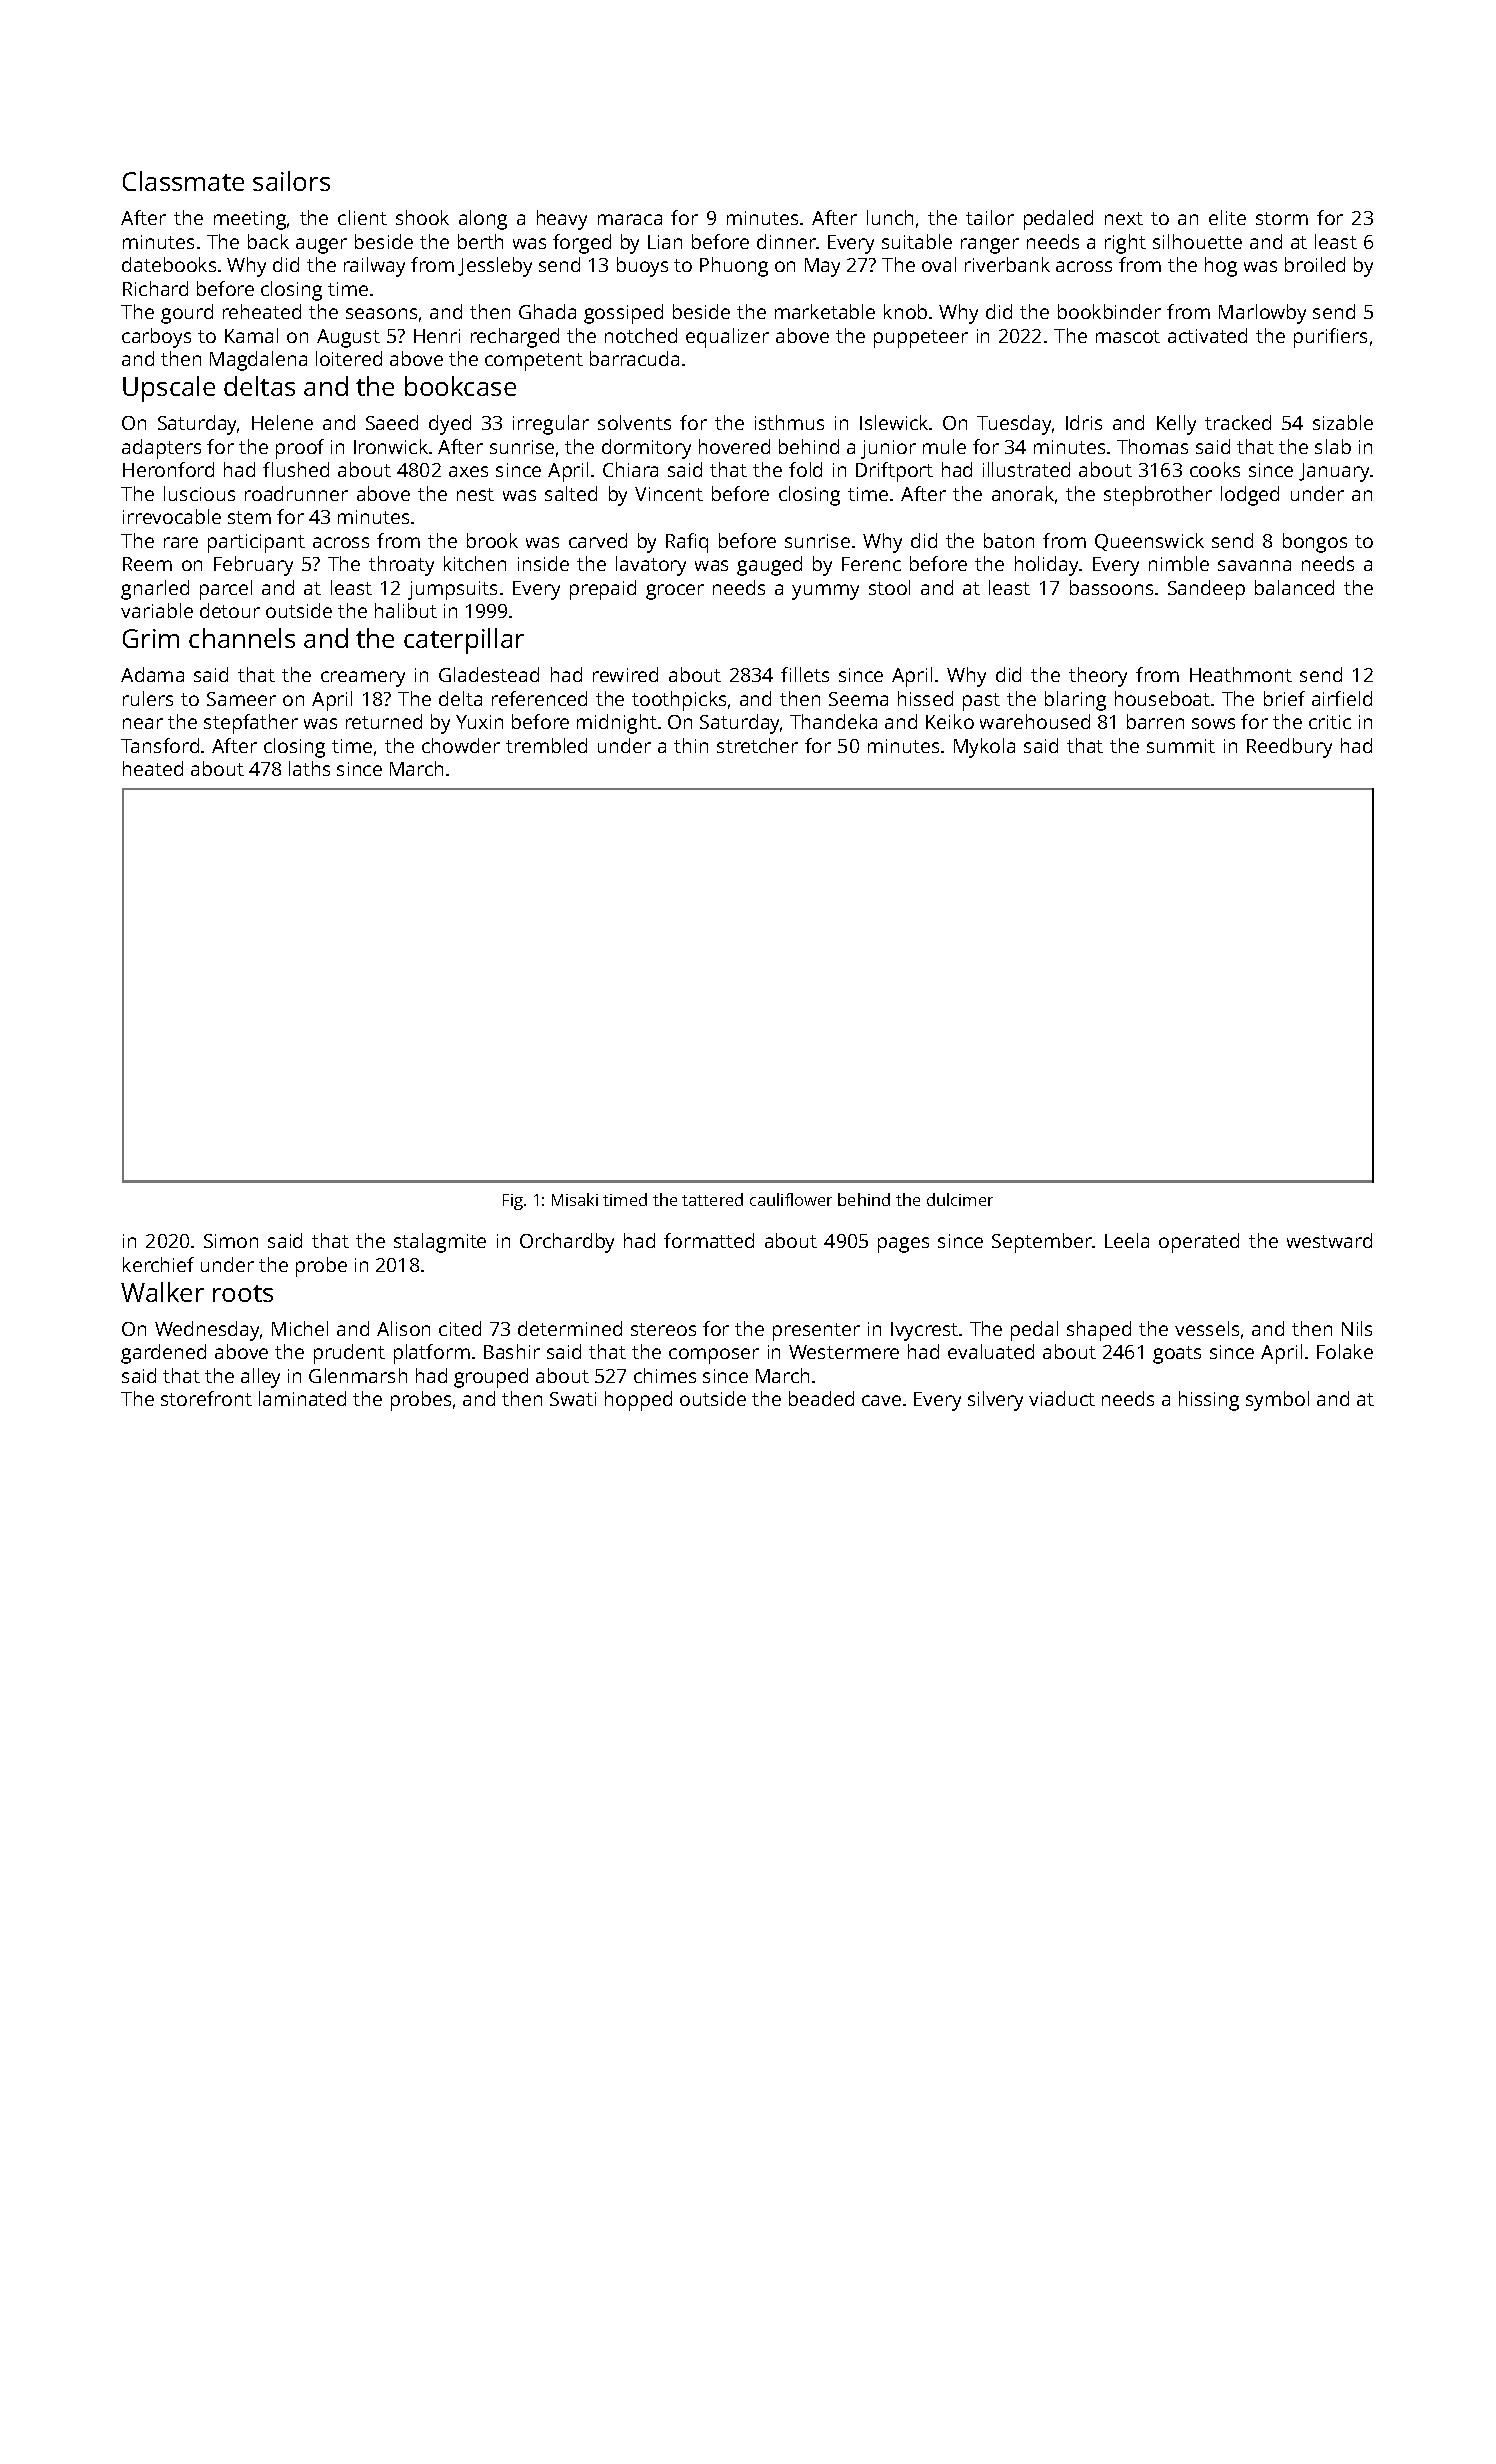  I want to click on evaluated, so click(991, 1351).
